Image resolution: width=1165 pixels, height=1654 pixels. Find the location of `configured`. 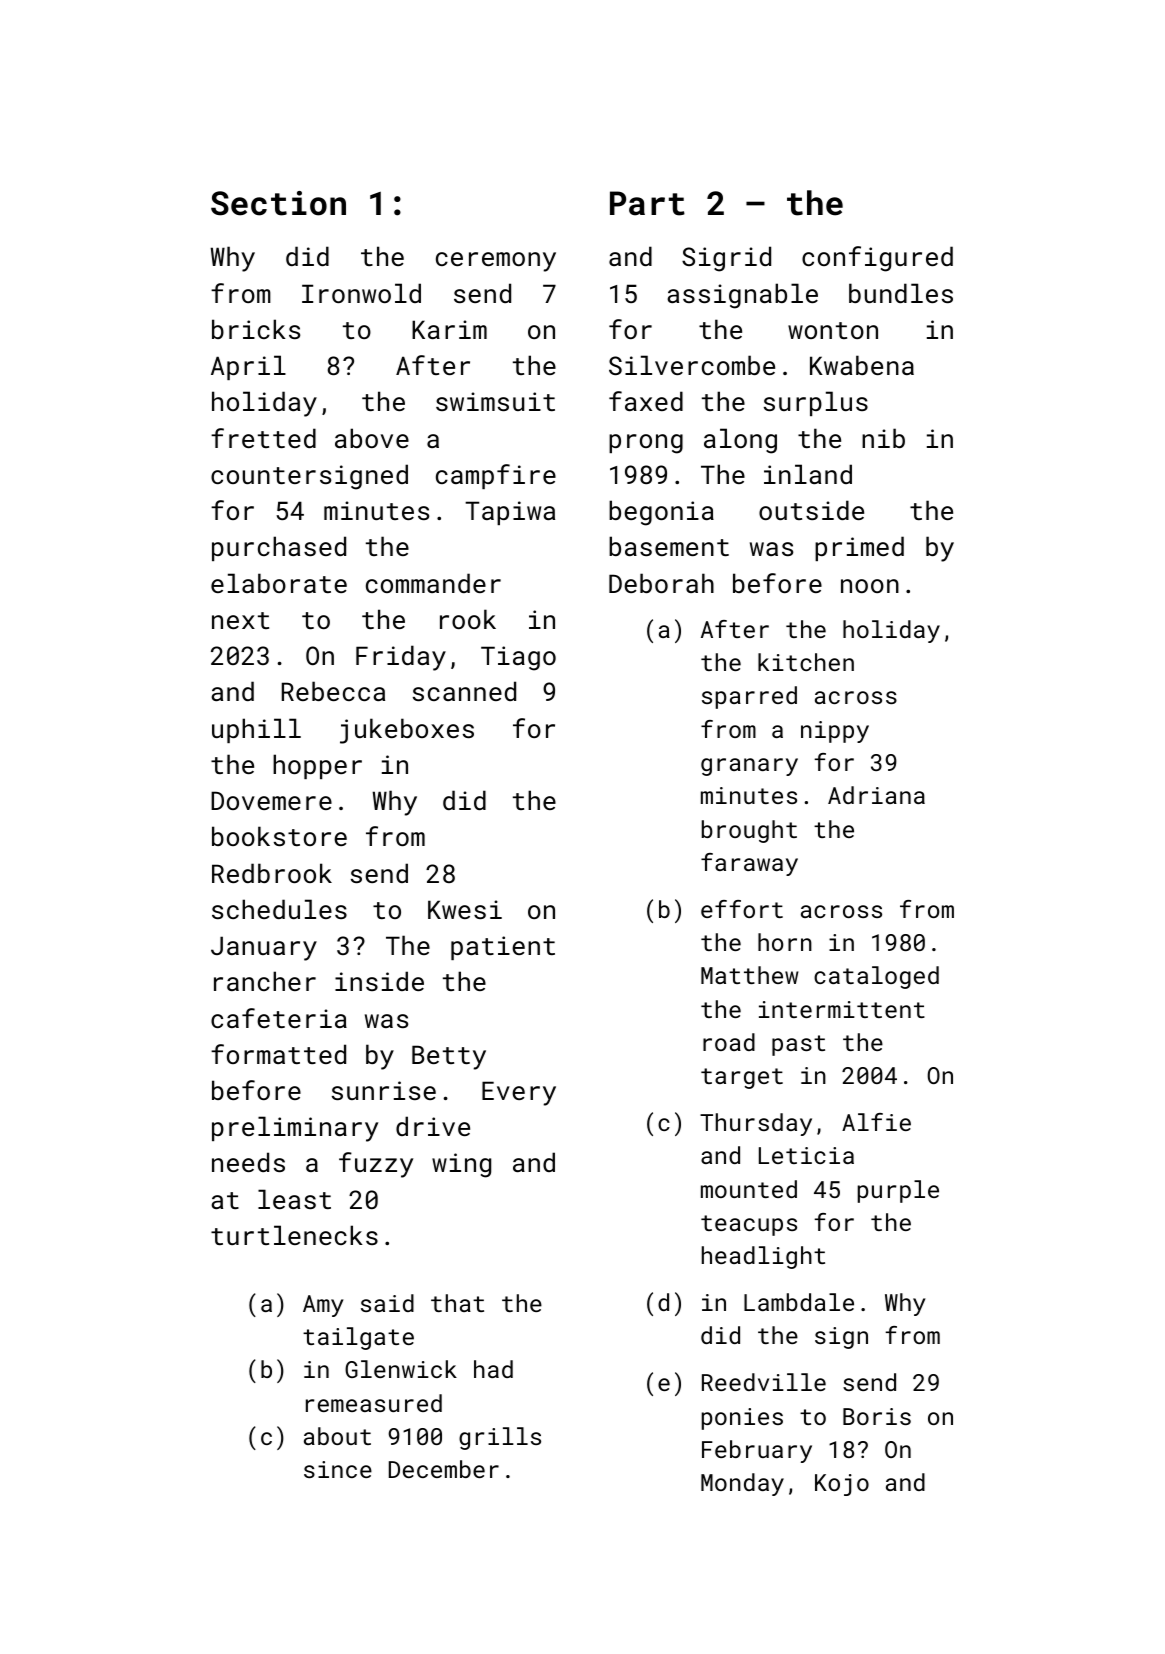

configured is located at coordinates (877, 259).
